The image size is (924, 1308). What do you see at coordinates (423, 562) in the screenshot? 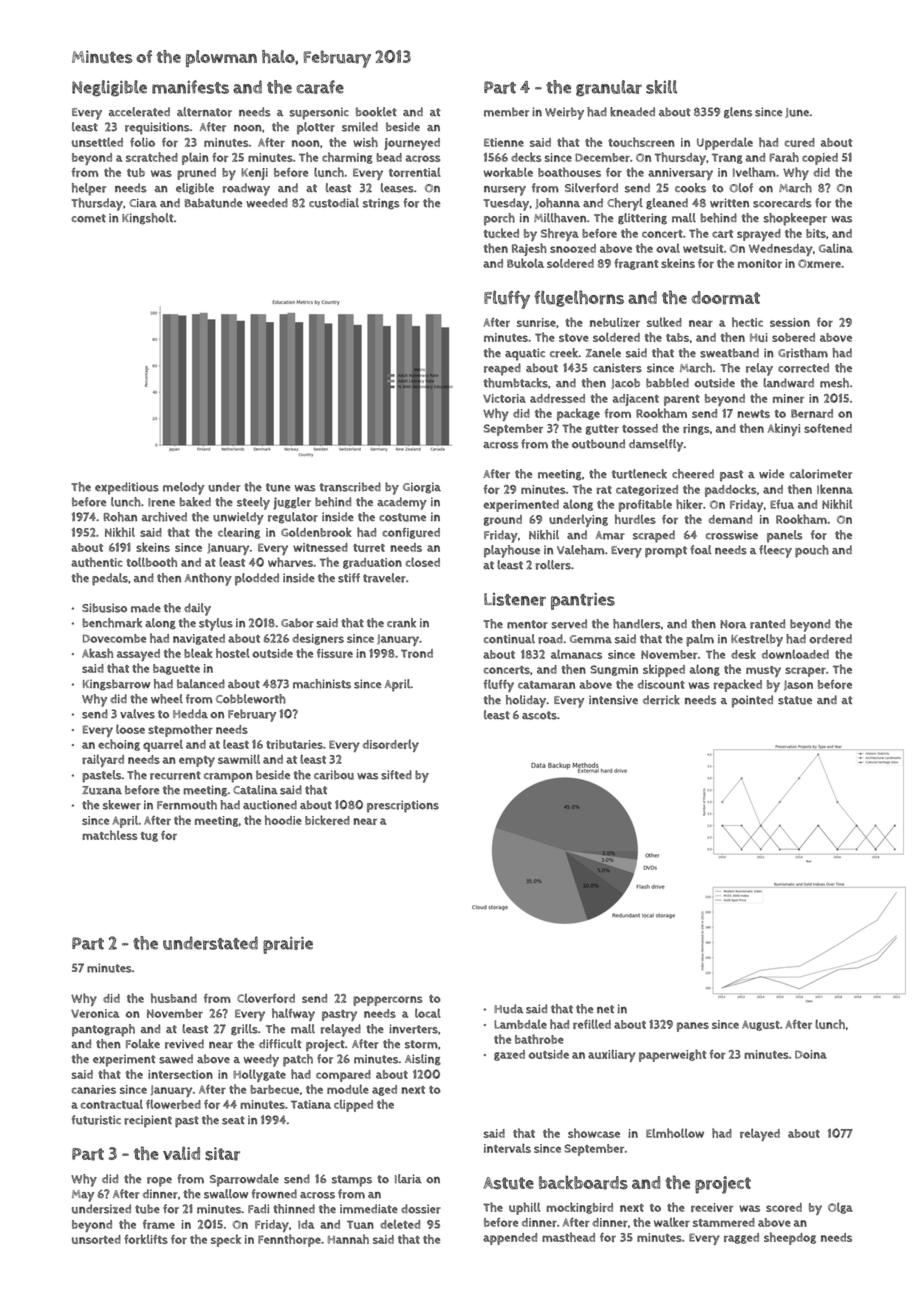
I see `closed` at bounding box center [423, 562].
